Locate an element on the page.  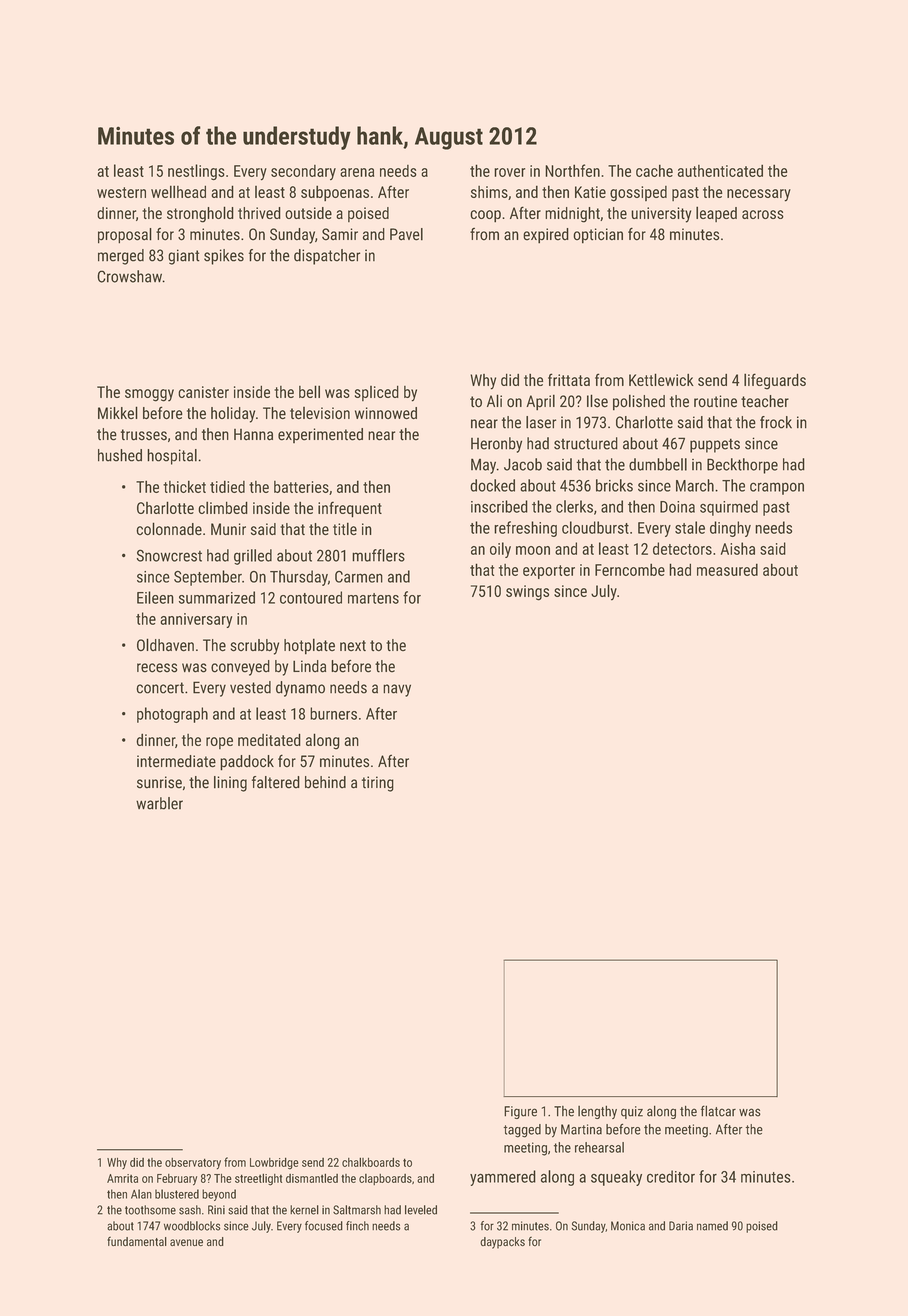
rope is located at coordinates (219, 743).
